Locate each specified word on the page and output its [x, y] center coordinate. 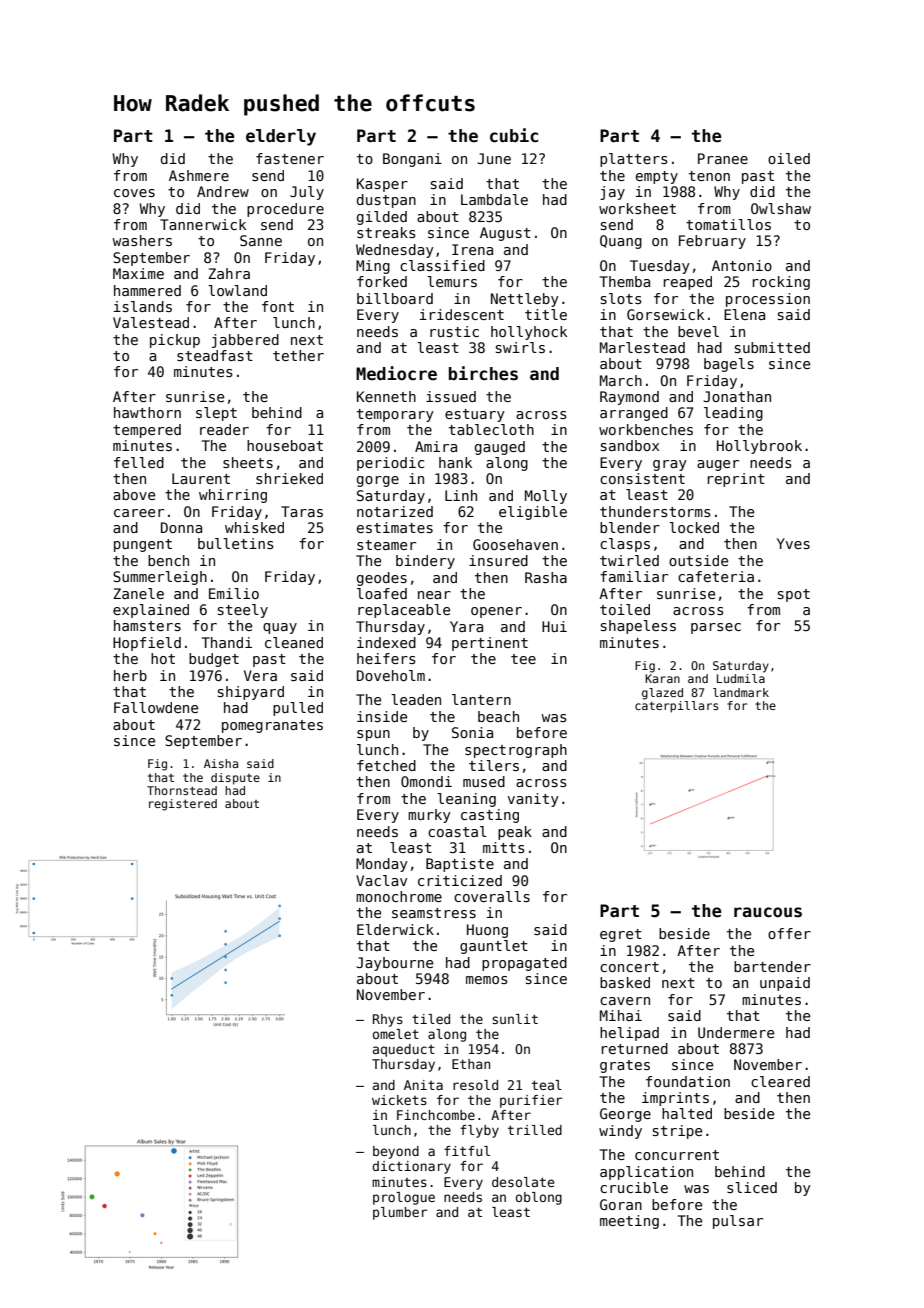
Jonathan [737, 396]
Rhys [388, 1020]
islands [143, 306]
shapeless [638, 627]
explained [151, 611]
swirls [520, 347]
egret [621, 935]
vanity [533, 800]
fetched [386, 765]
